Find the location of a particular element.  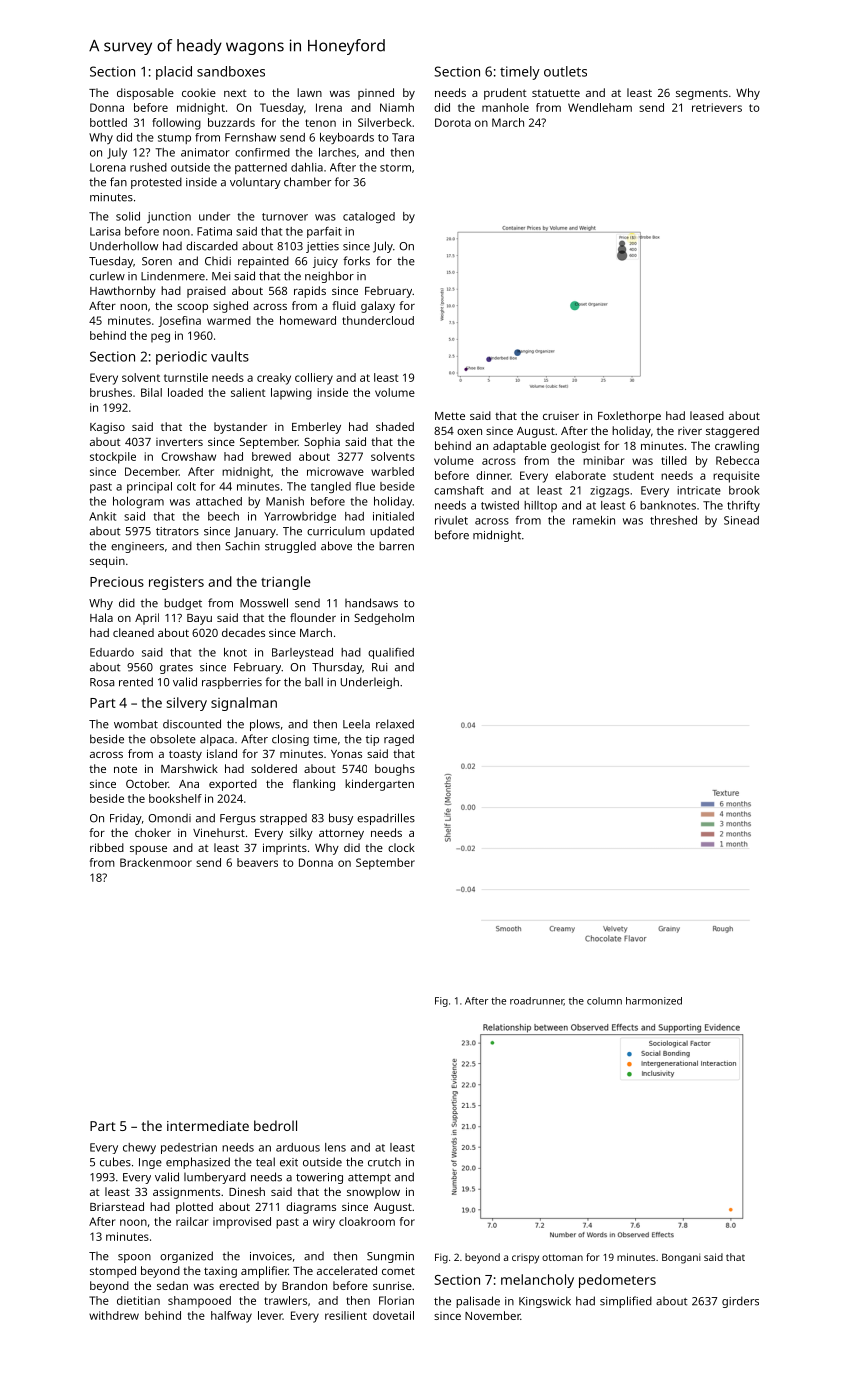

signalman is located at coordinates (244, 704).
